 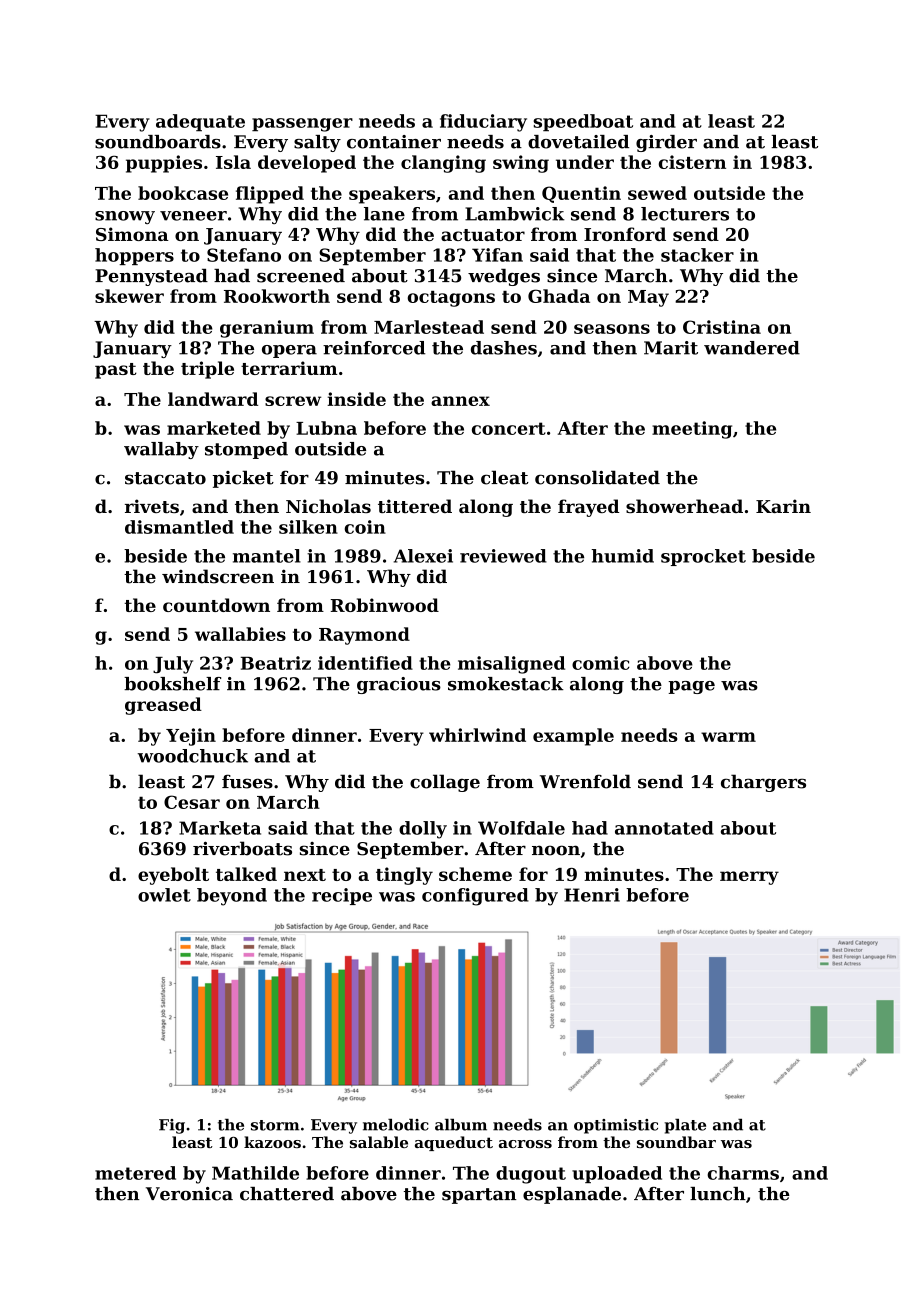 What do you see at coordinates (342, 896) in the screenshot?
I see `recipe` at bounding box center [342, 896].
